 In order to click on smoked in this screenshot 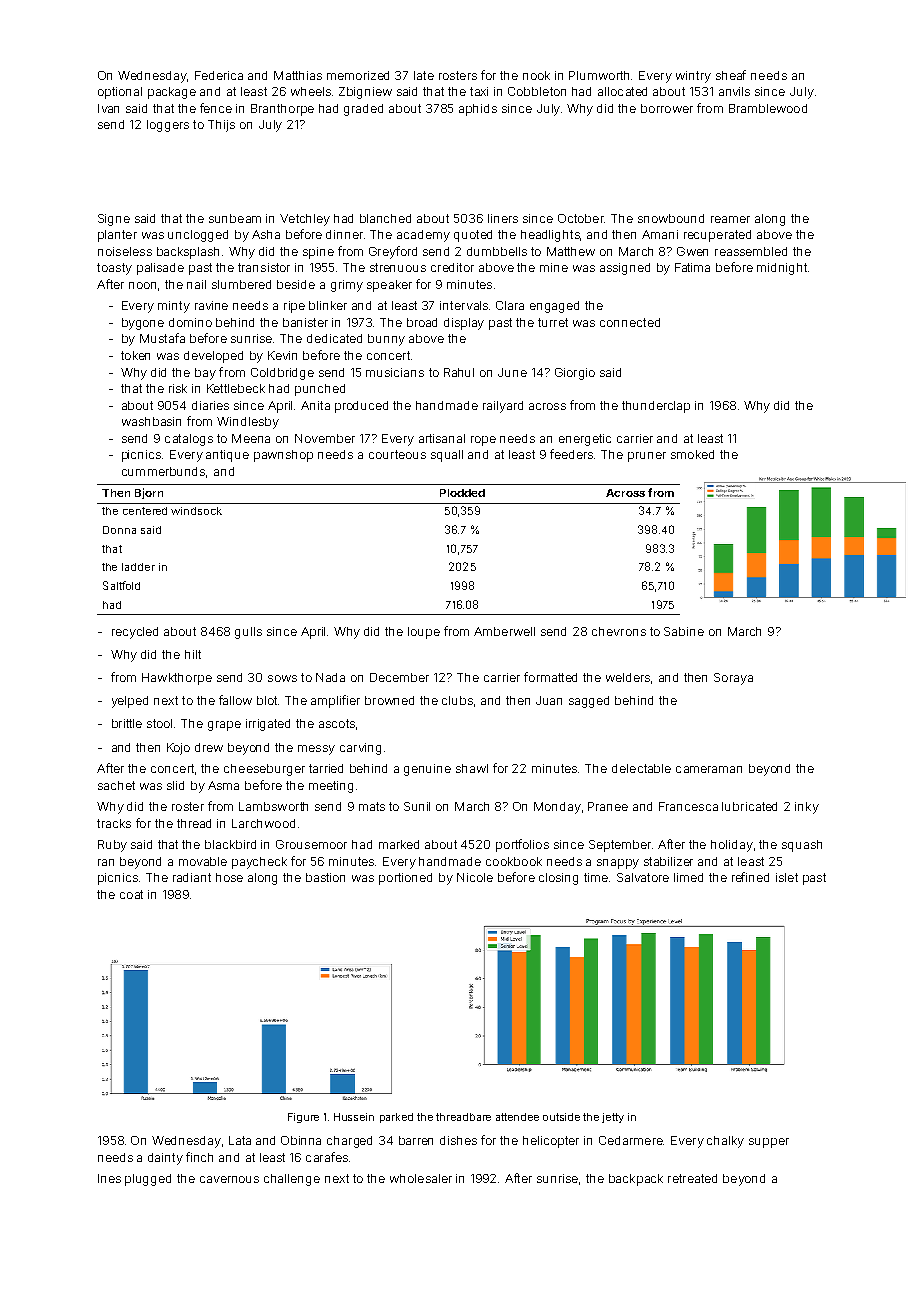, I will do `click(692, 454)`.
